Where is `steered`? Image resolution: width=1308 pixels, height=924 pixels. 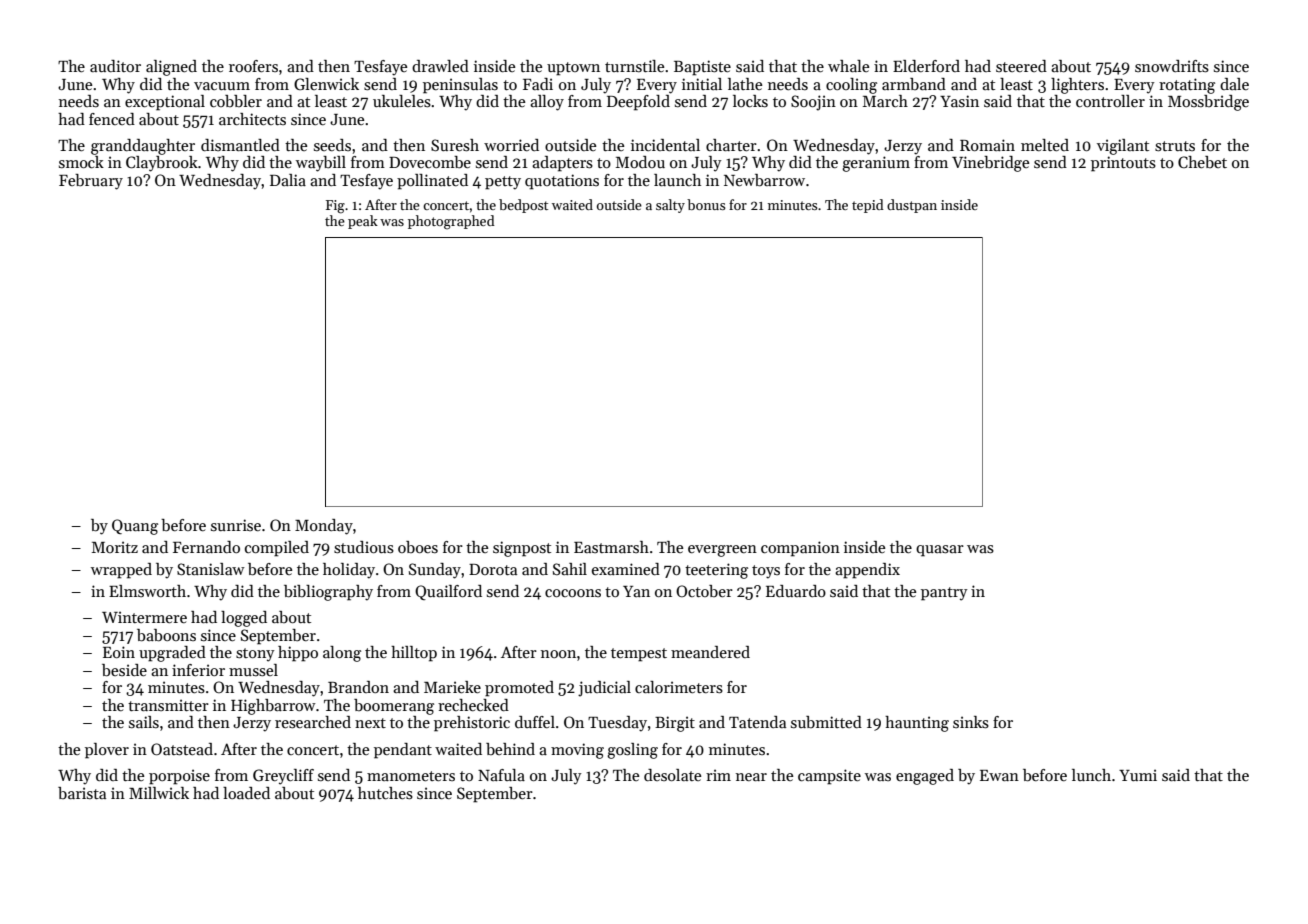 steered is located at coordinates (1021, 66).
